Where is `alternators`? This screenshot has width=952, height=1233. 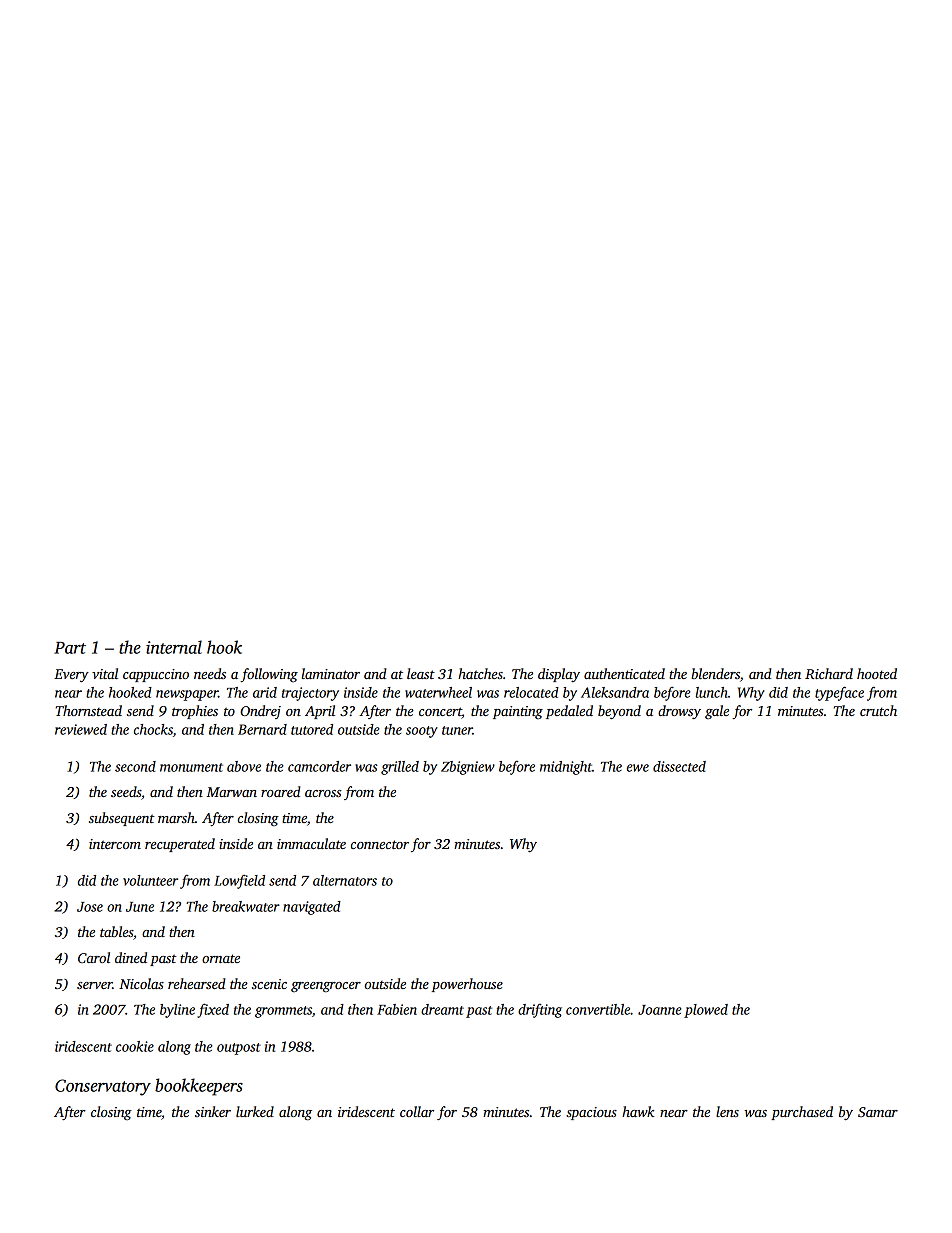
alternators is located at coordinates (345, 880).
